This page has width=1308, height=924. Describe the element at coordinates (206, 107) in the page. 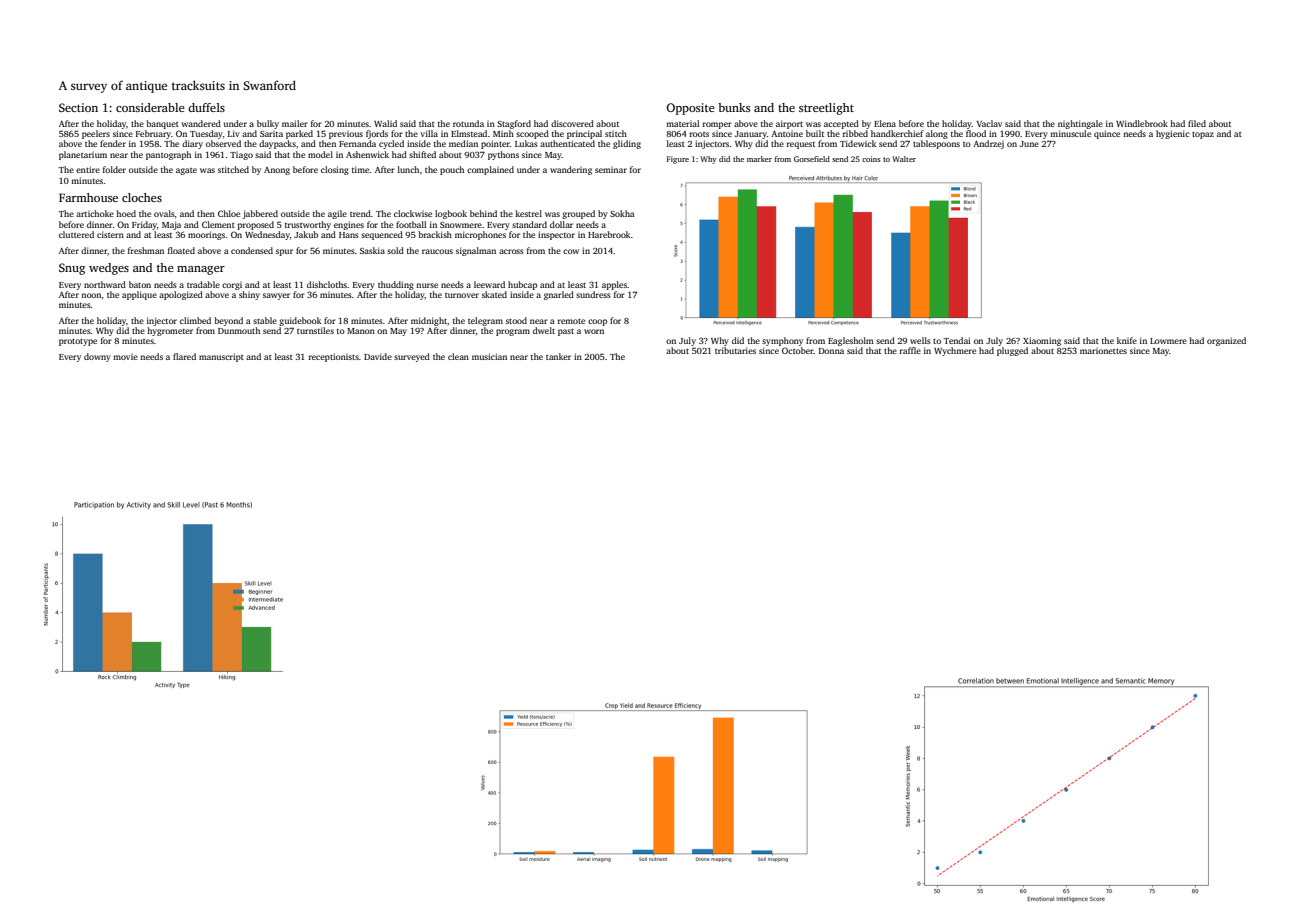

I see `duffels` at that location.
